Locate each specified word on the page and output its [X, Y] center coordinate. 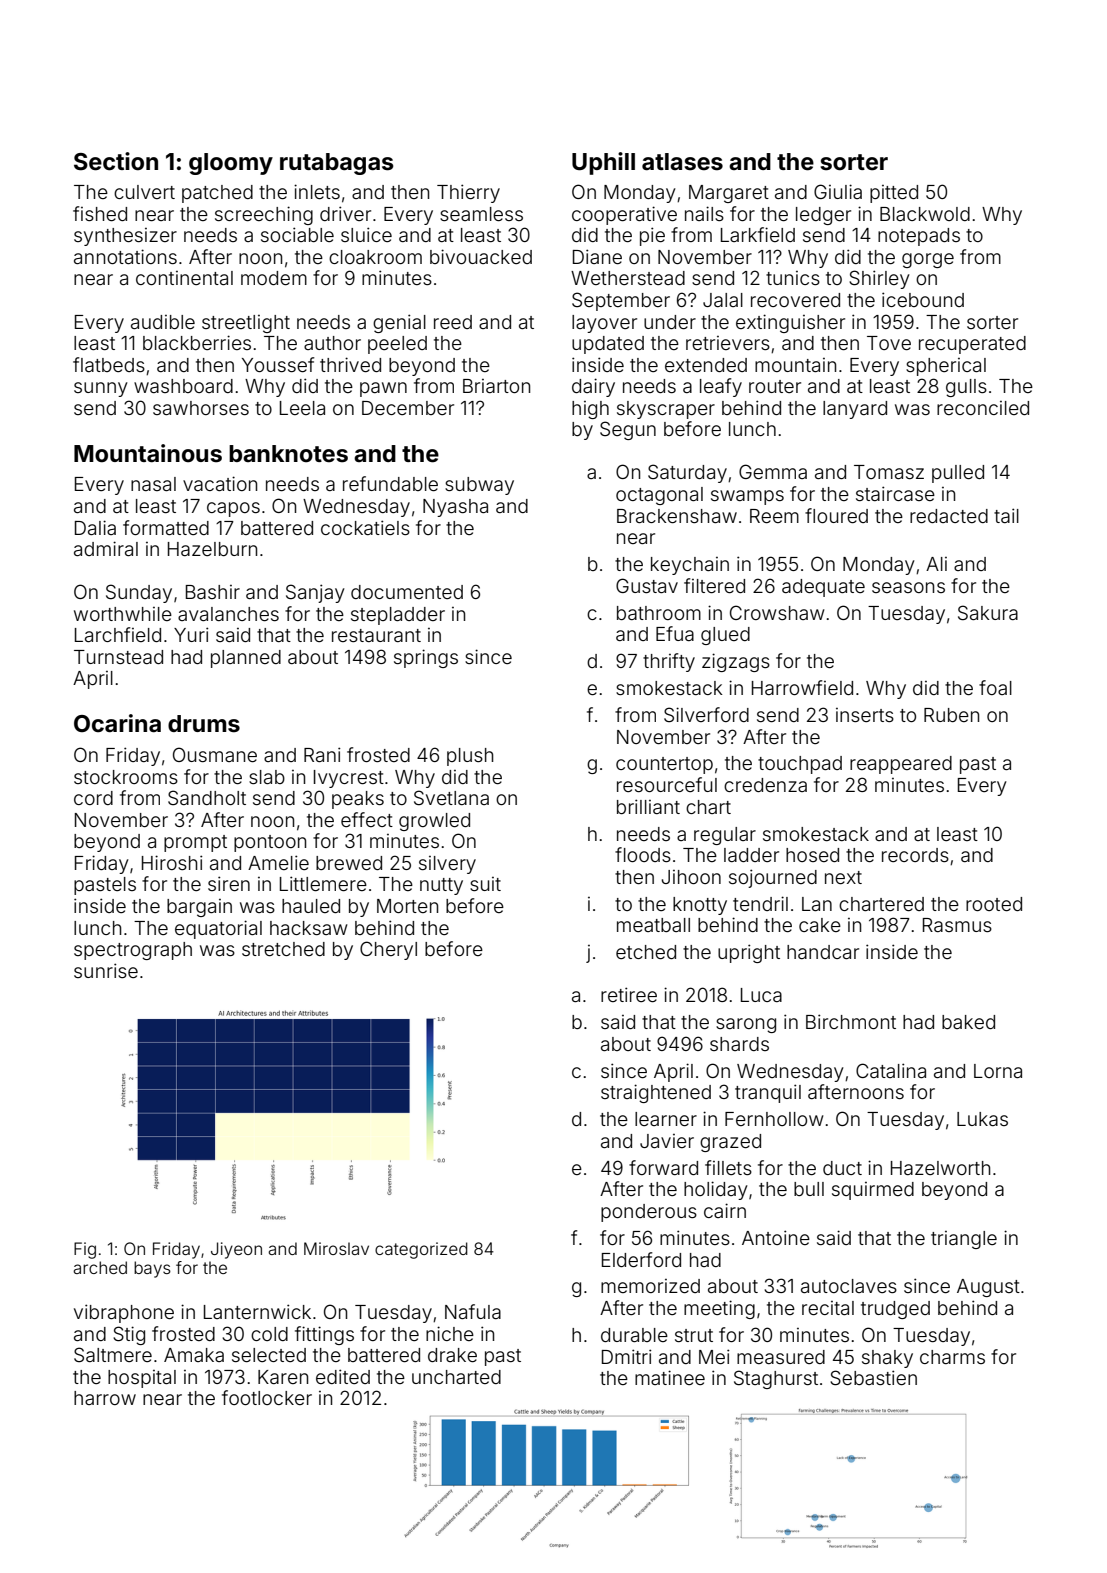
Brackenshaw [677, 516]
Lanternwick [257, 1311]
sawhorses [201, 408]
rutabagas [336, 164]
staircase [895, 493]
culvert [144, 192]
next [843, 877]
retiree [629, 994]
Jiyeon [236, 1250]
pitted [894, 194]
